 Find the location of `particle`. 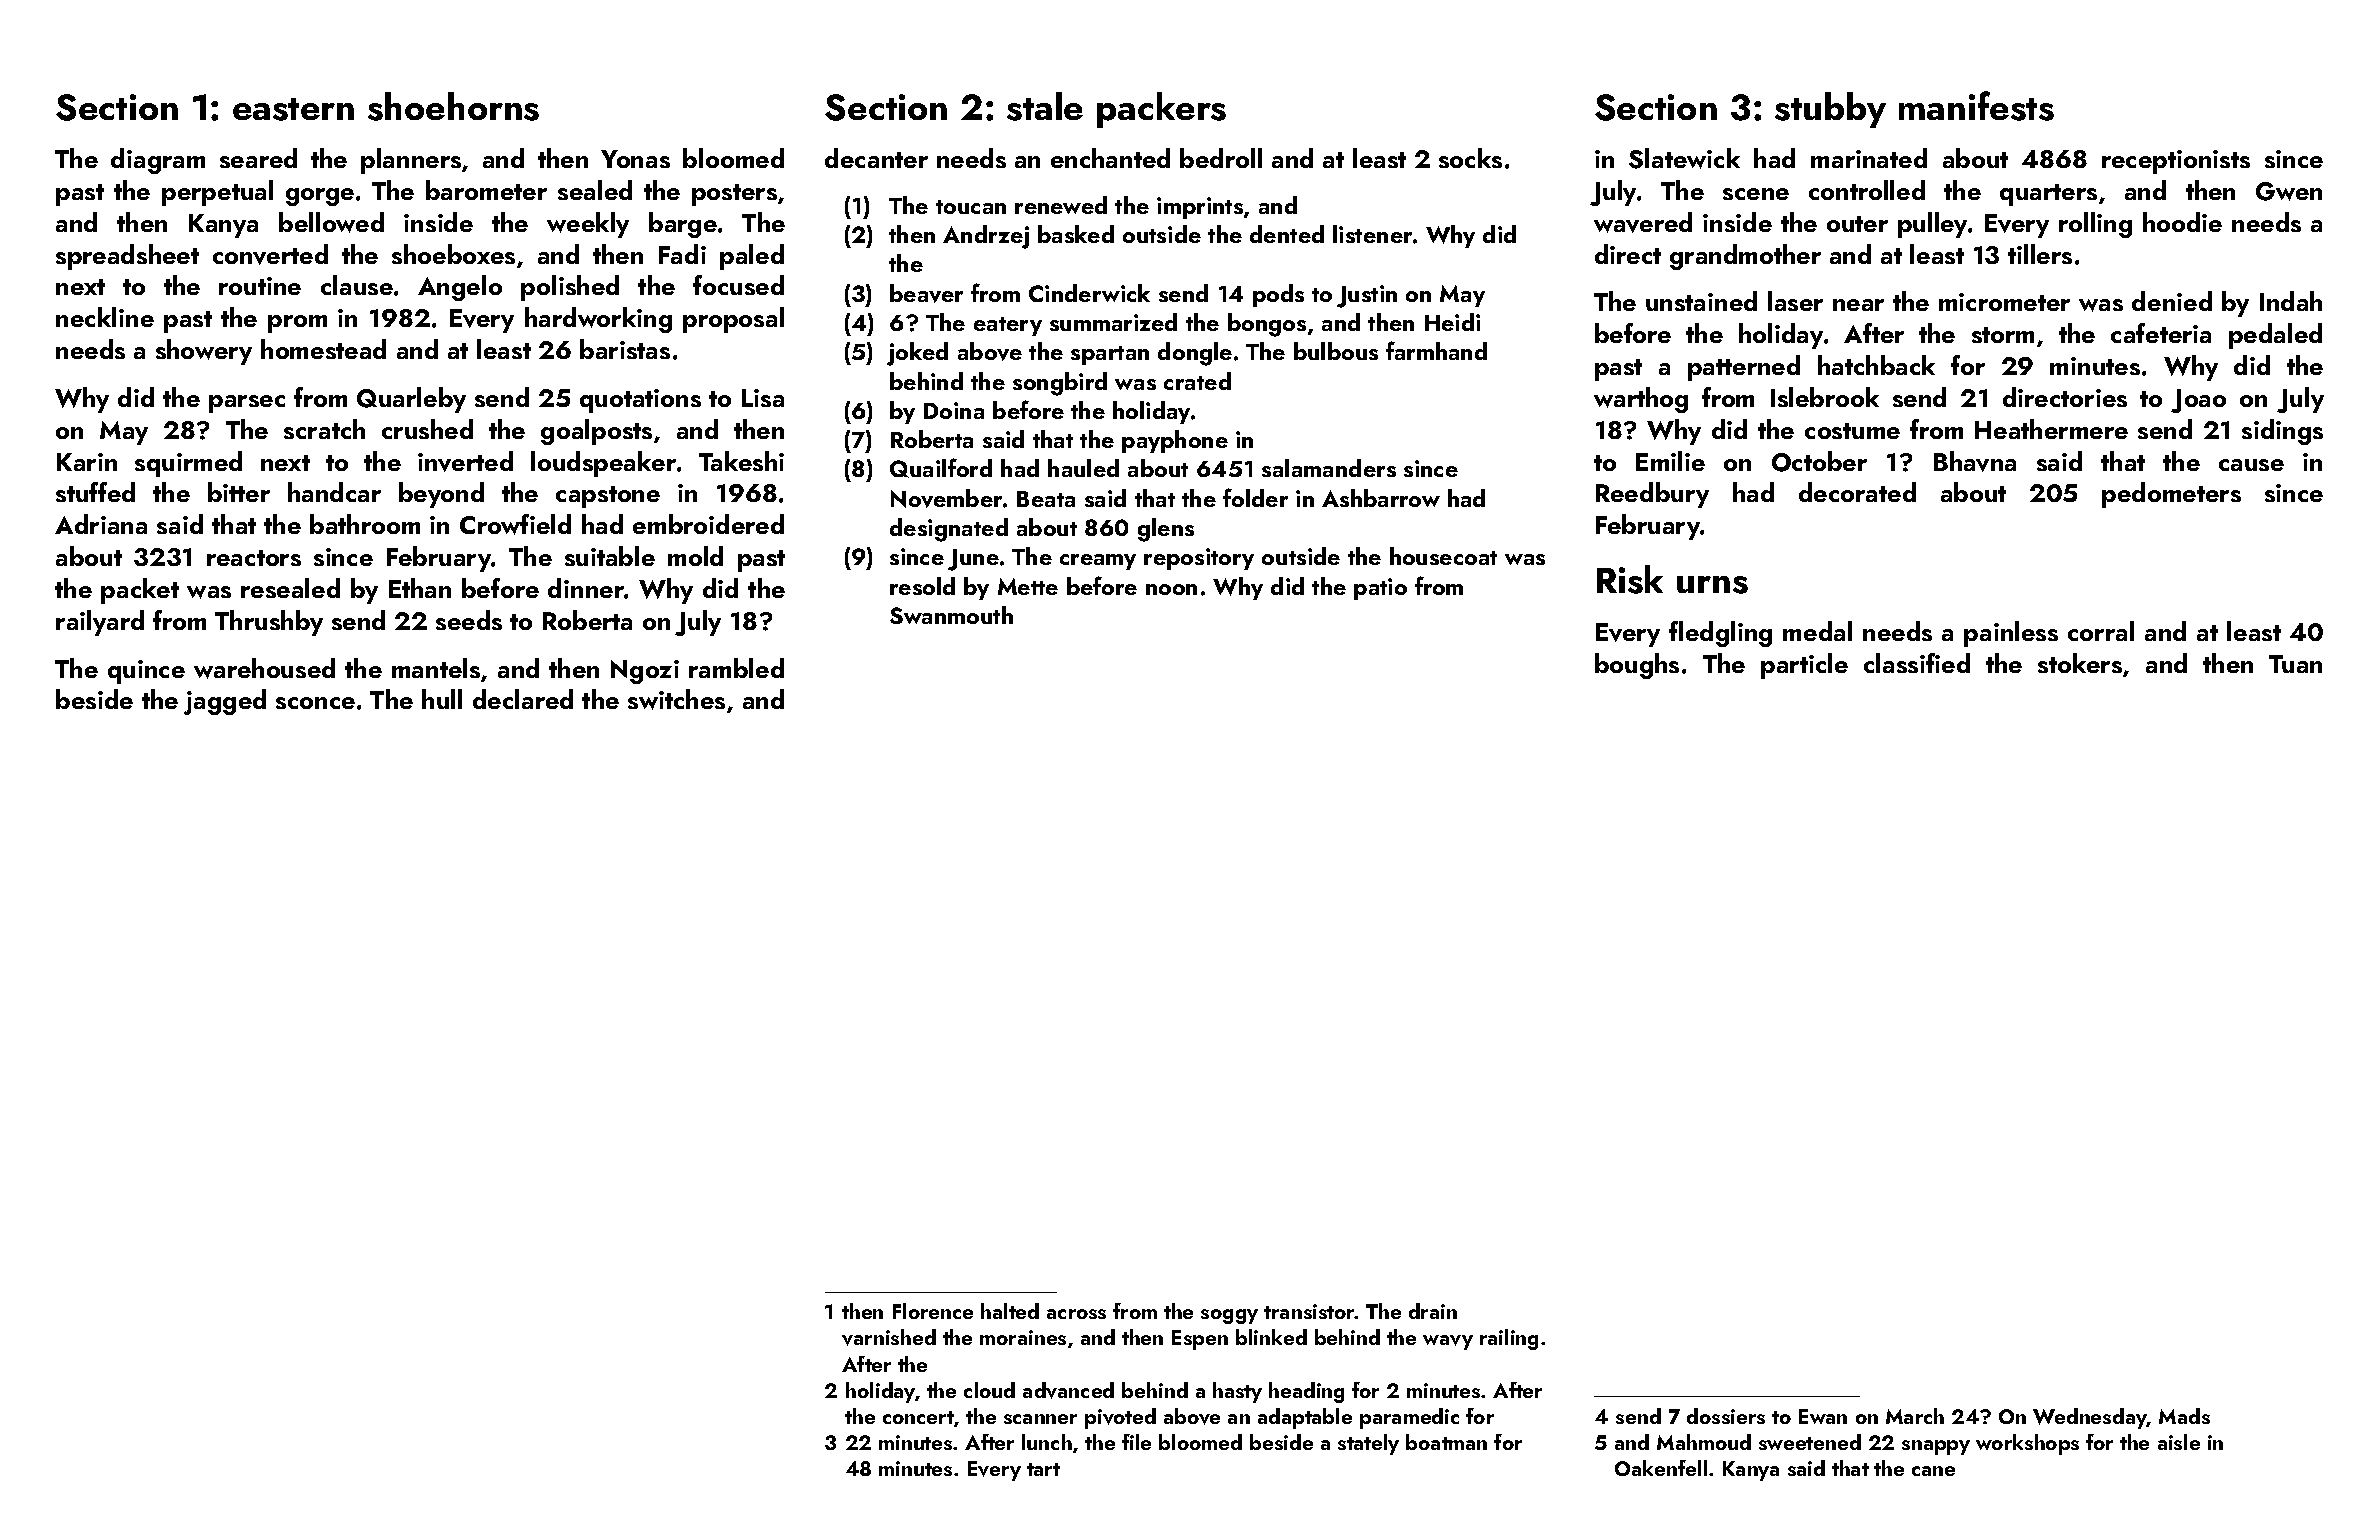

particle is located at coordinates (1804, 666).
